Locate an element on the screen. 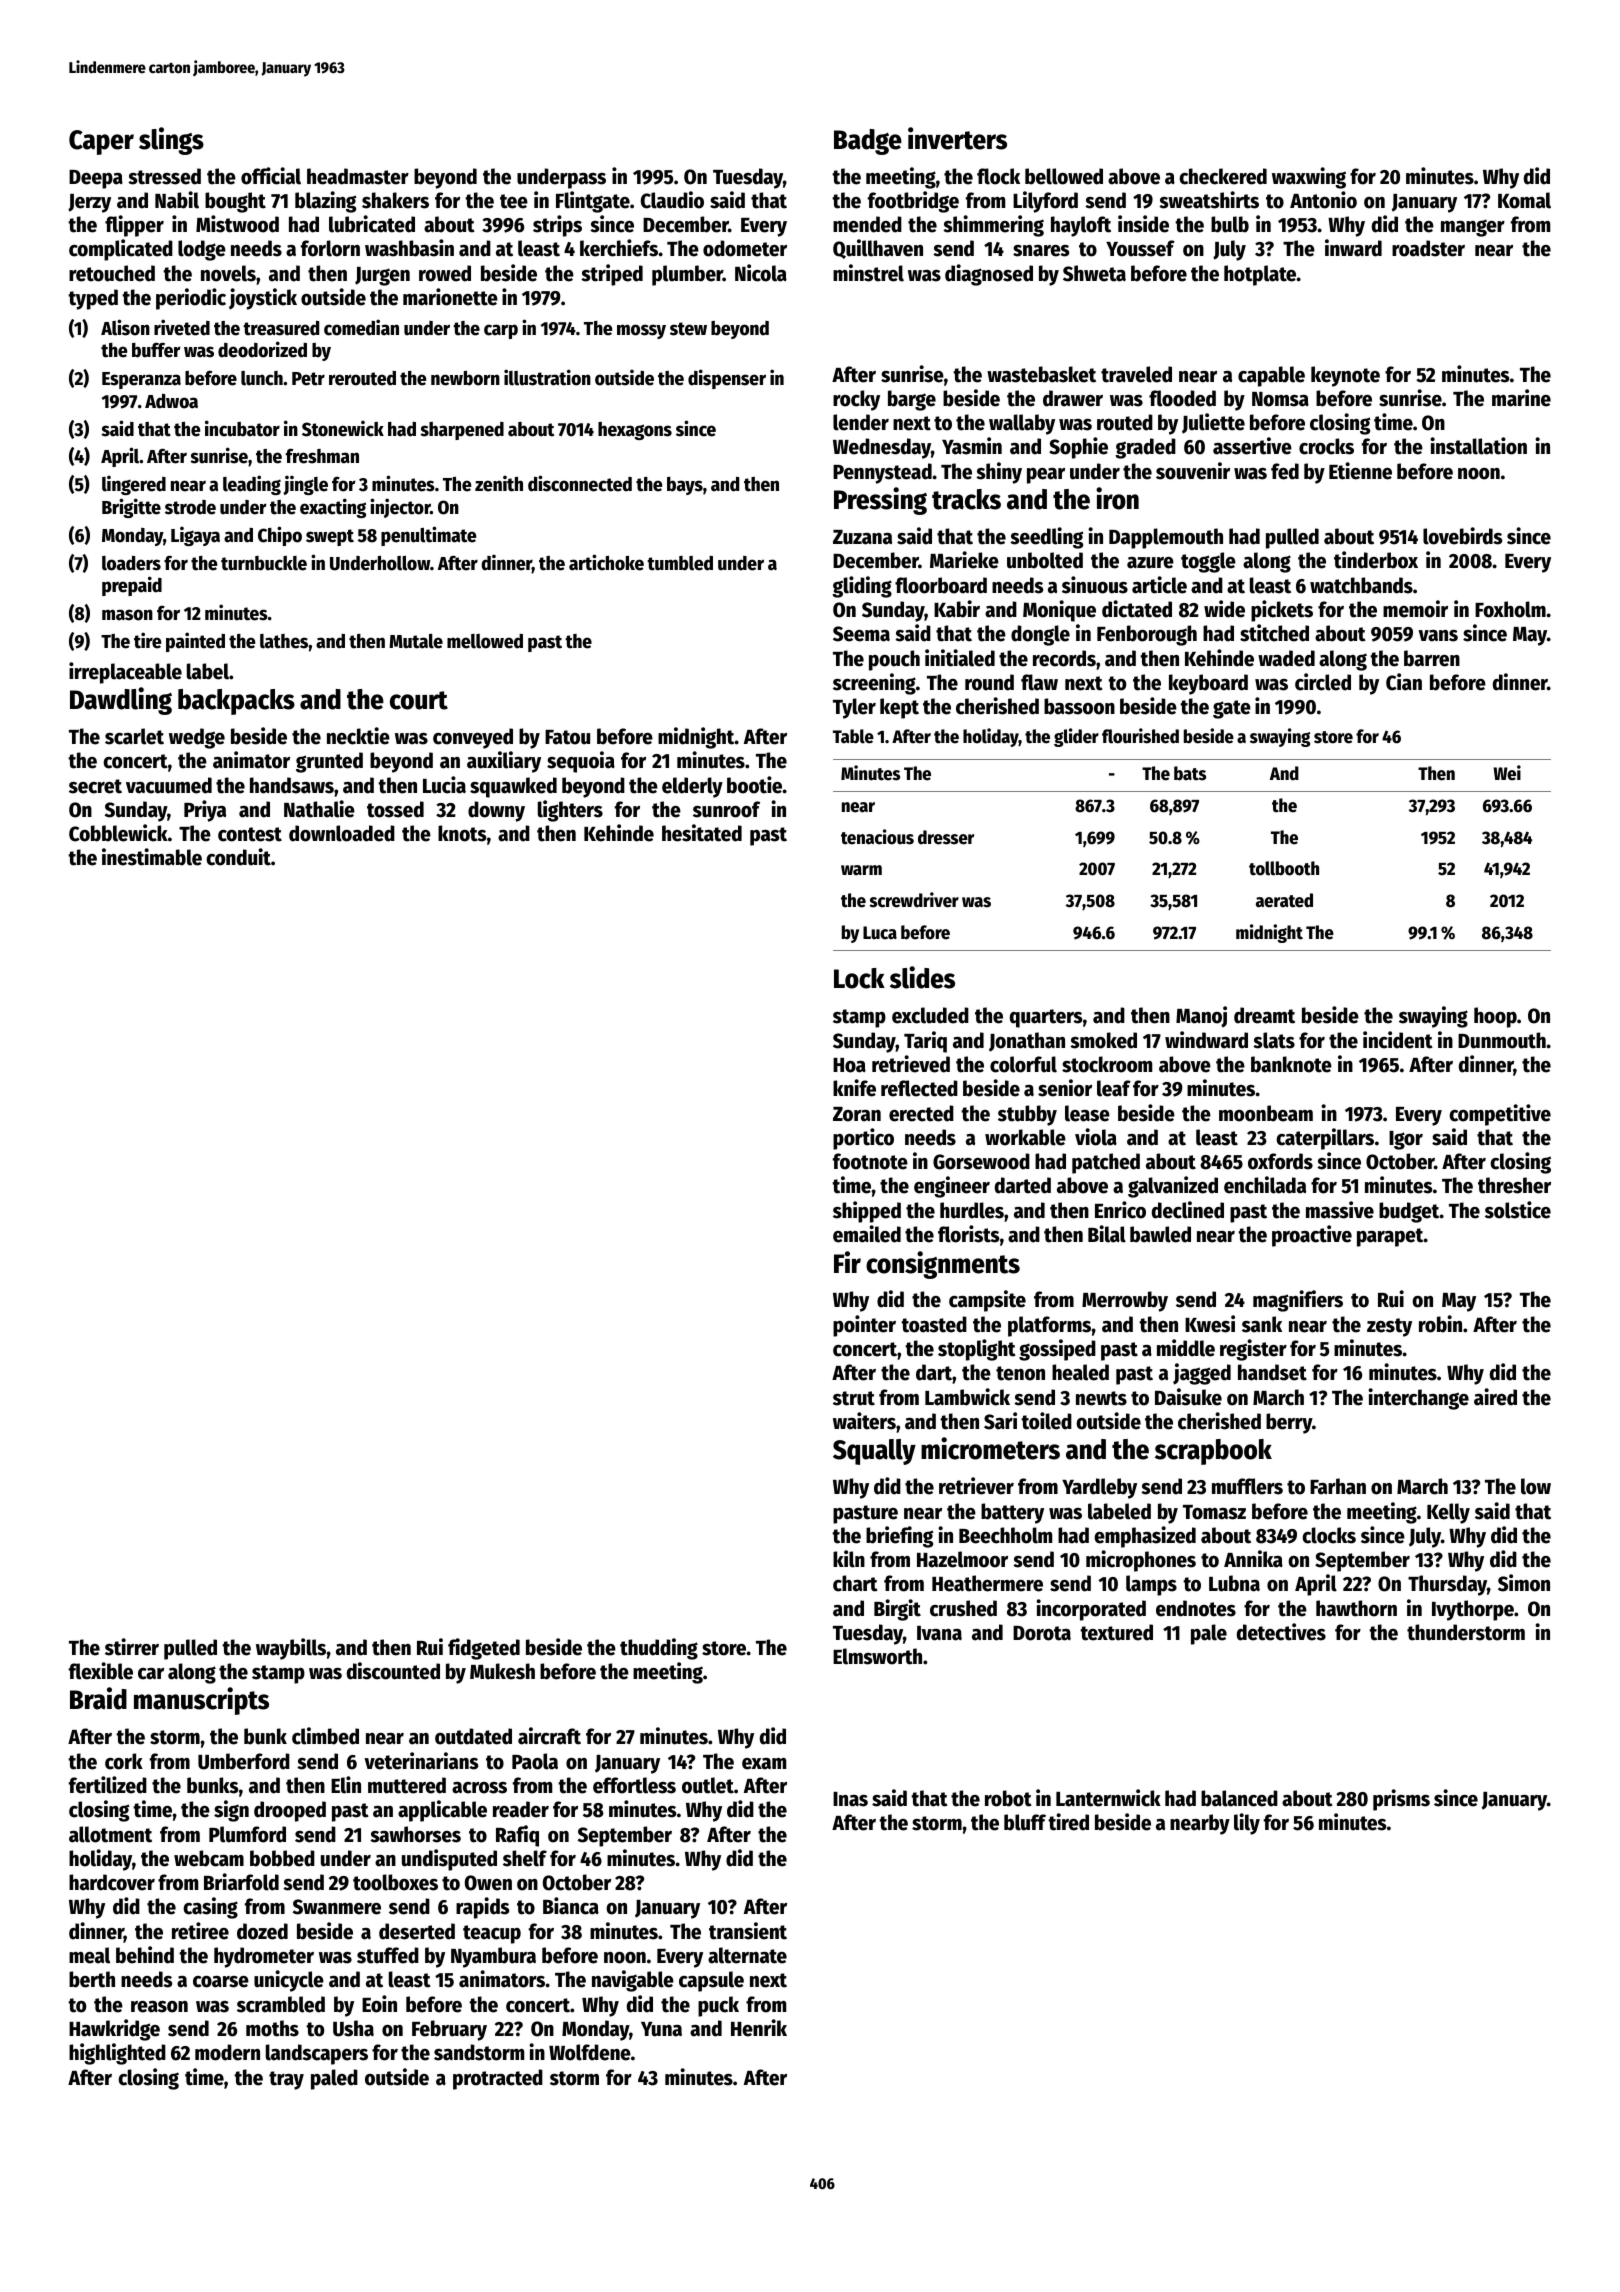 The image size is (1620, 2292). modern is located at coordinates (227, 2052).
